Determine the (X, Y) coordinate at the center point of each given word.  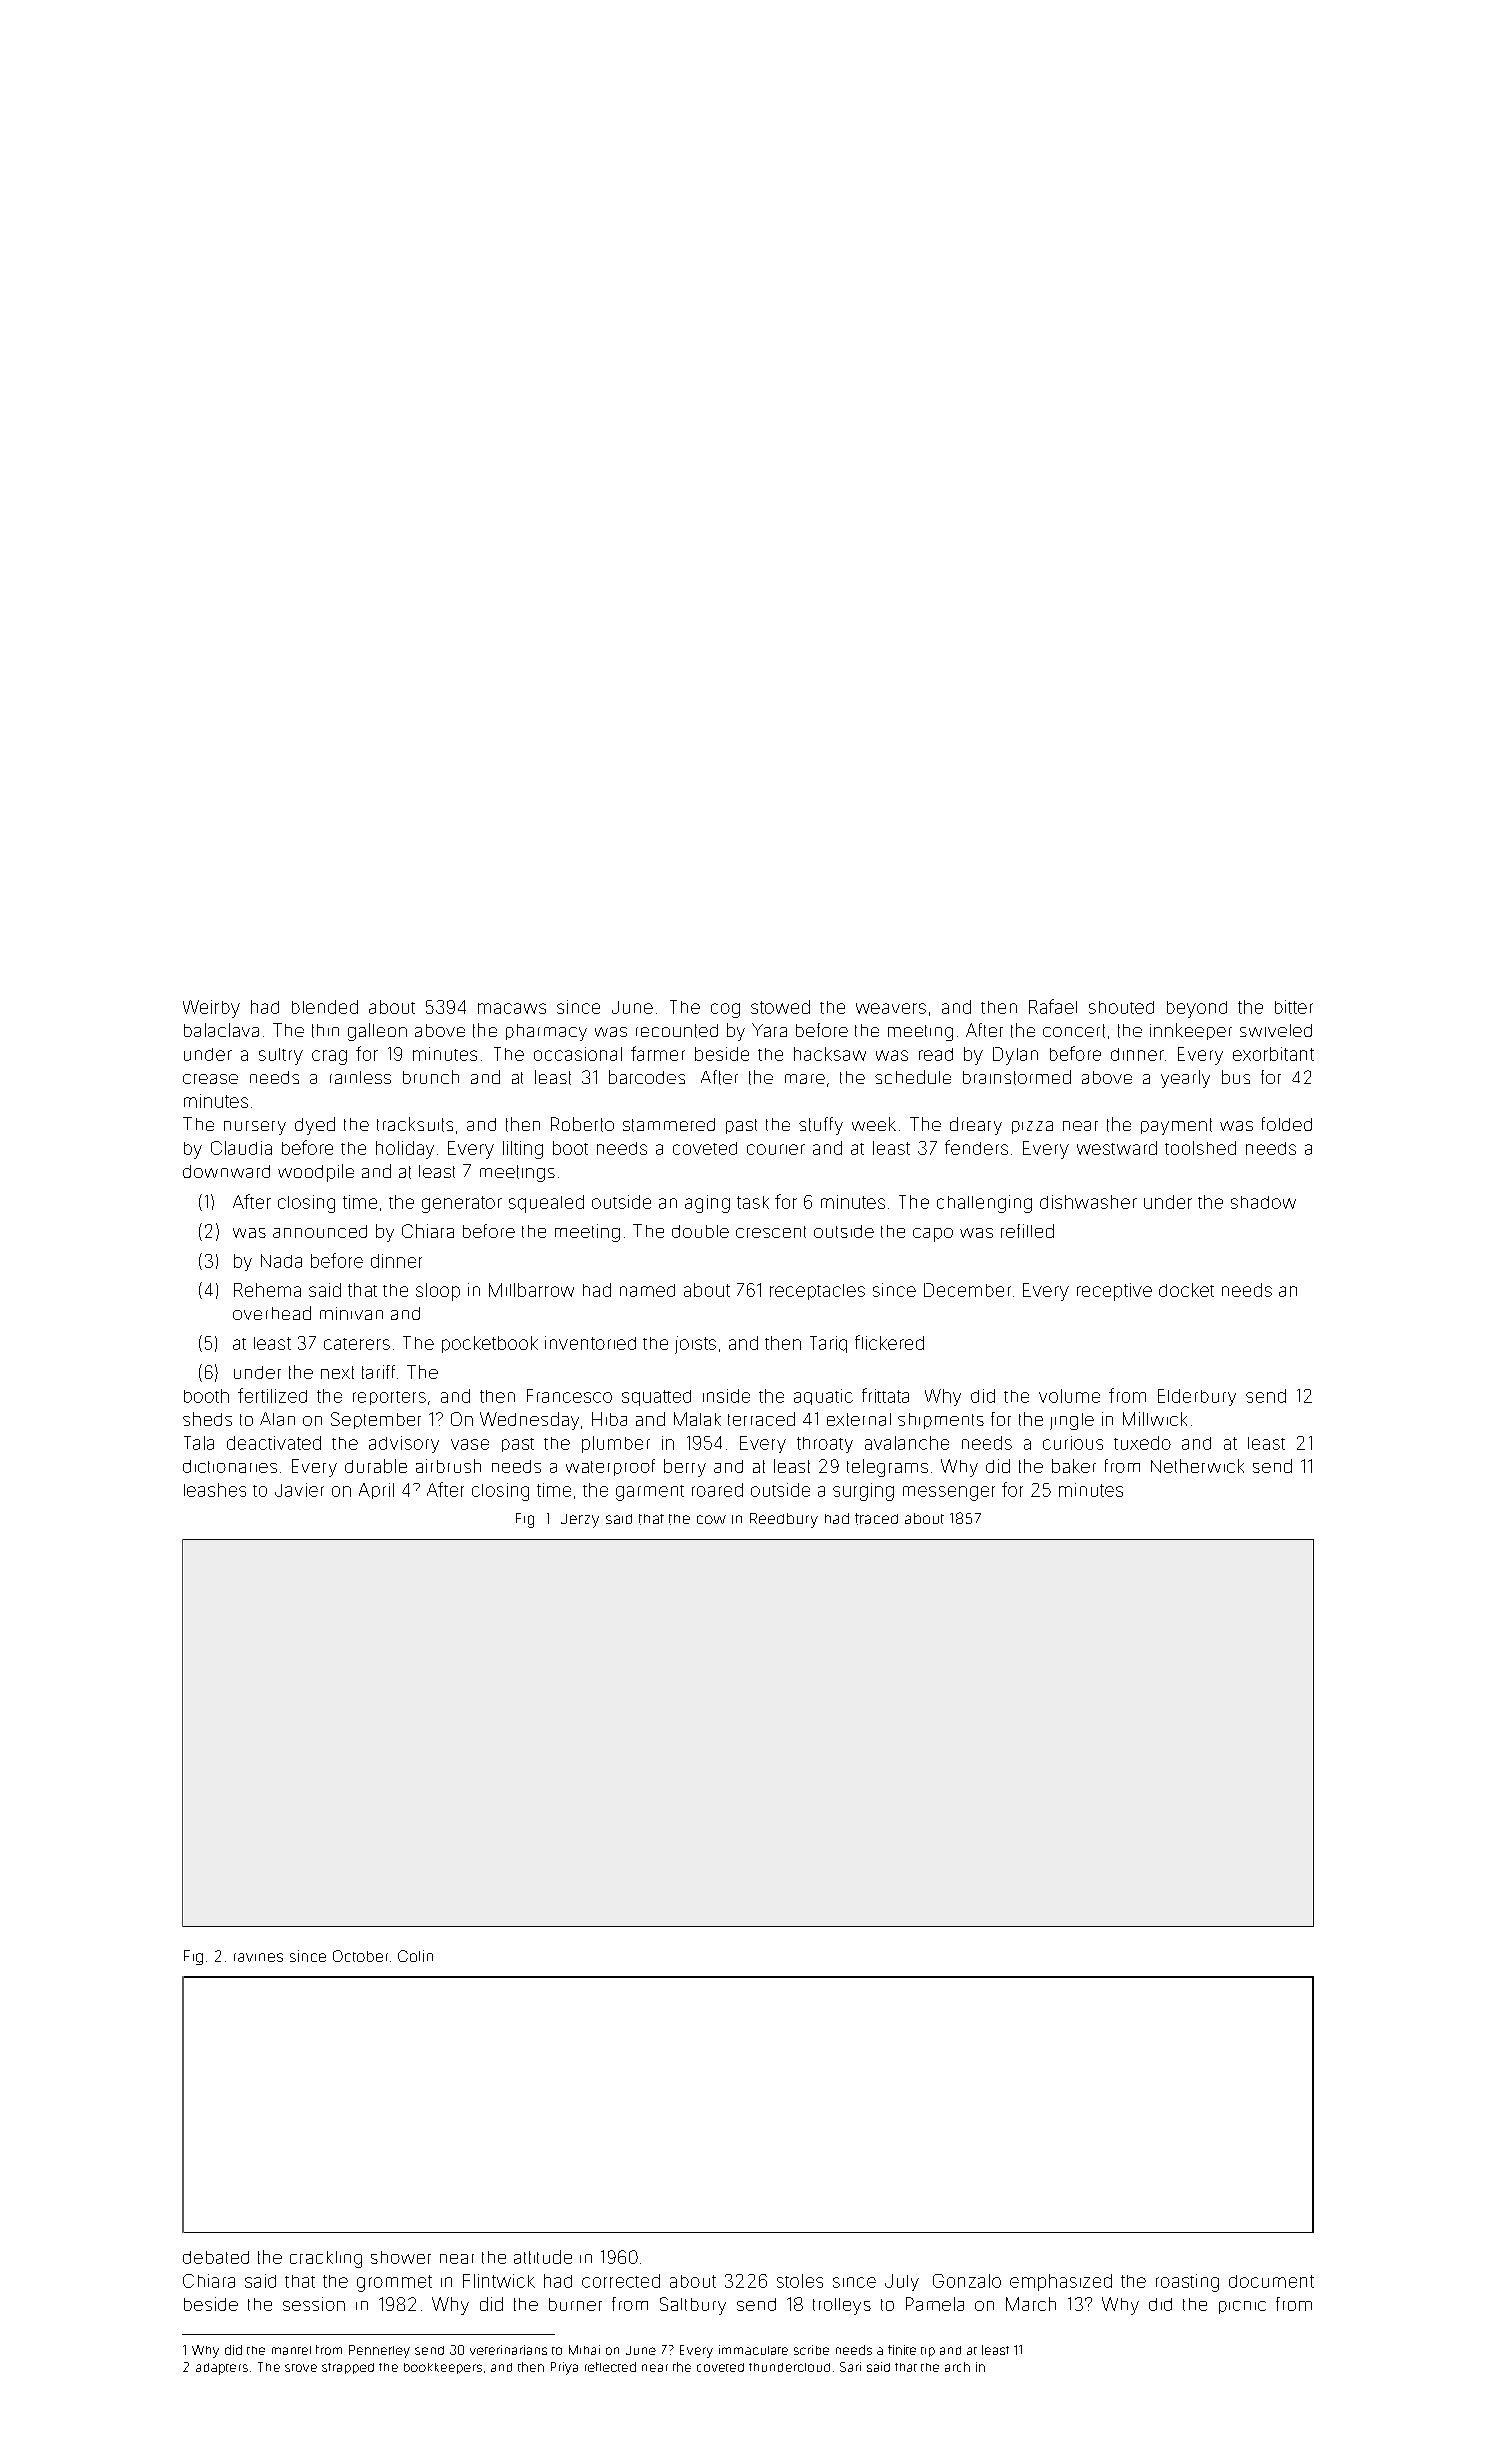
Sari (850, 2367)
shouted (1121, 1007)
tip (928, 2352)
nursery (255, 1128)
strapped (348, 2368)
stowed (780, 1007)
